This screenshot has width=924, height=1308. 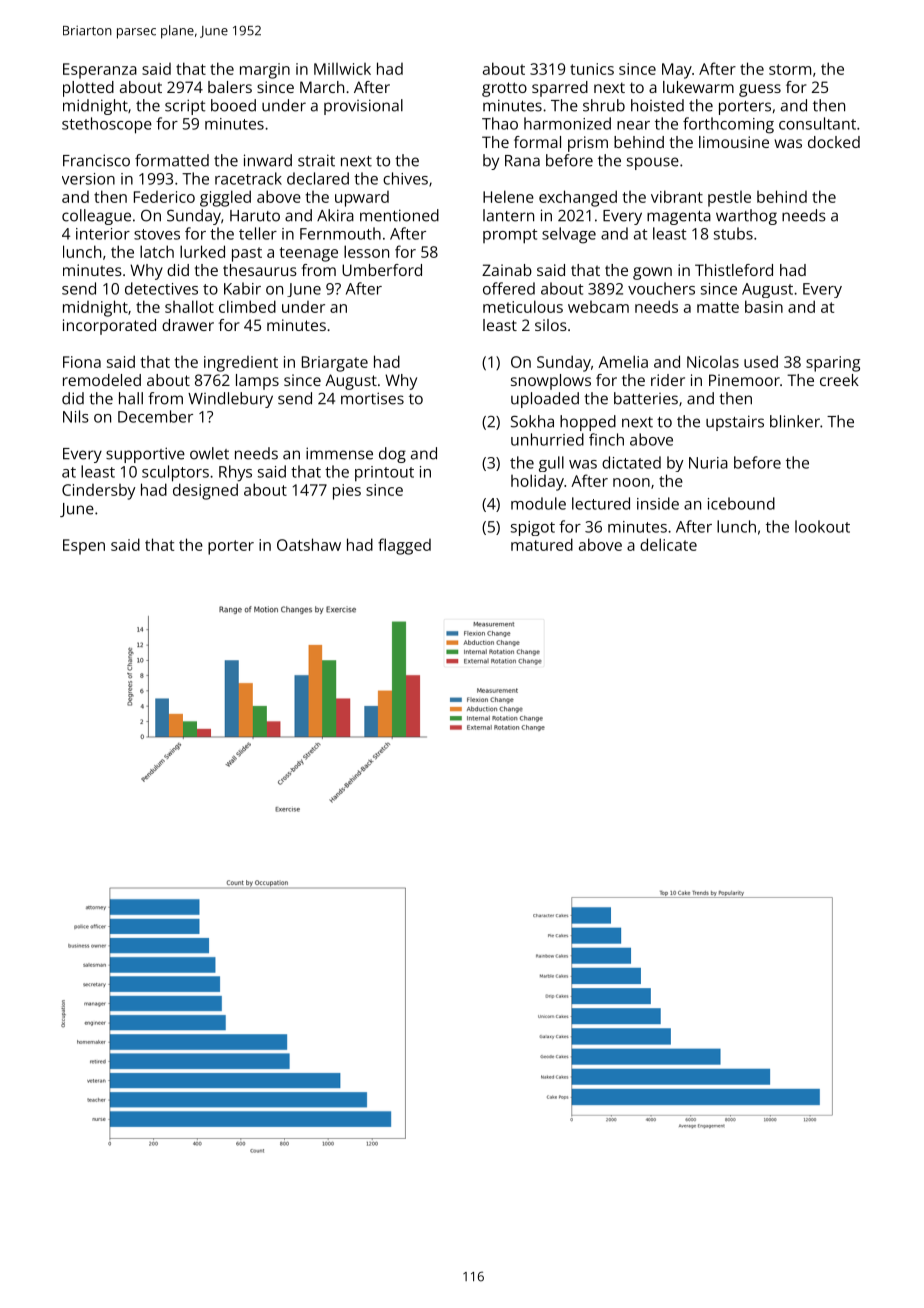 What do you see at coordinates (790, 69) in the screenshot?
I see `storm` at bounding box center [790, 69].
